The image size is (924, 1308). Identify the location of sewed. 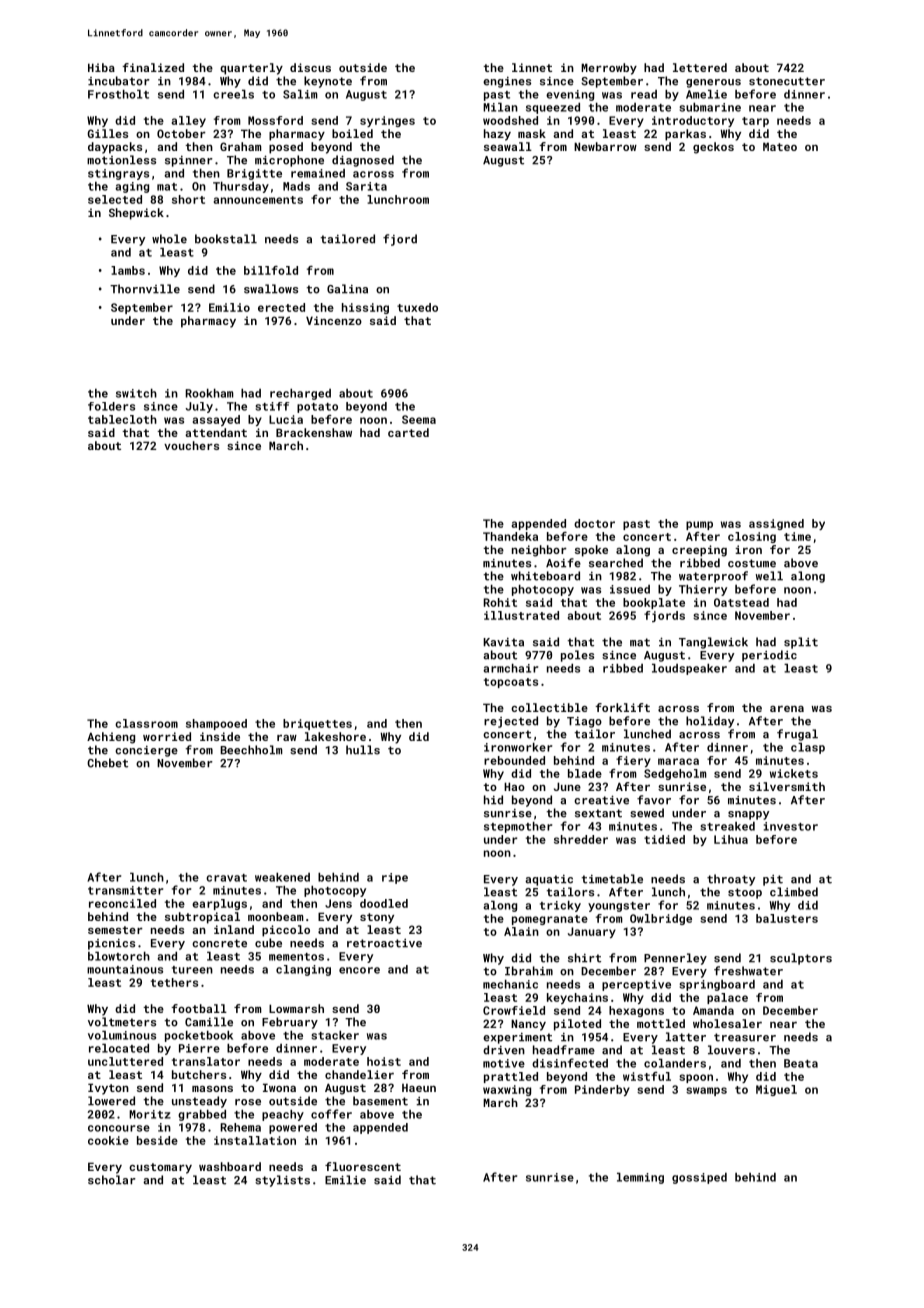
(647, 813).
